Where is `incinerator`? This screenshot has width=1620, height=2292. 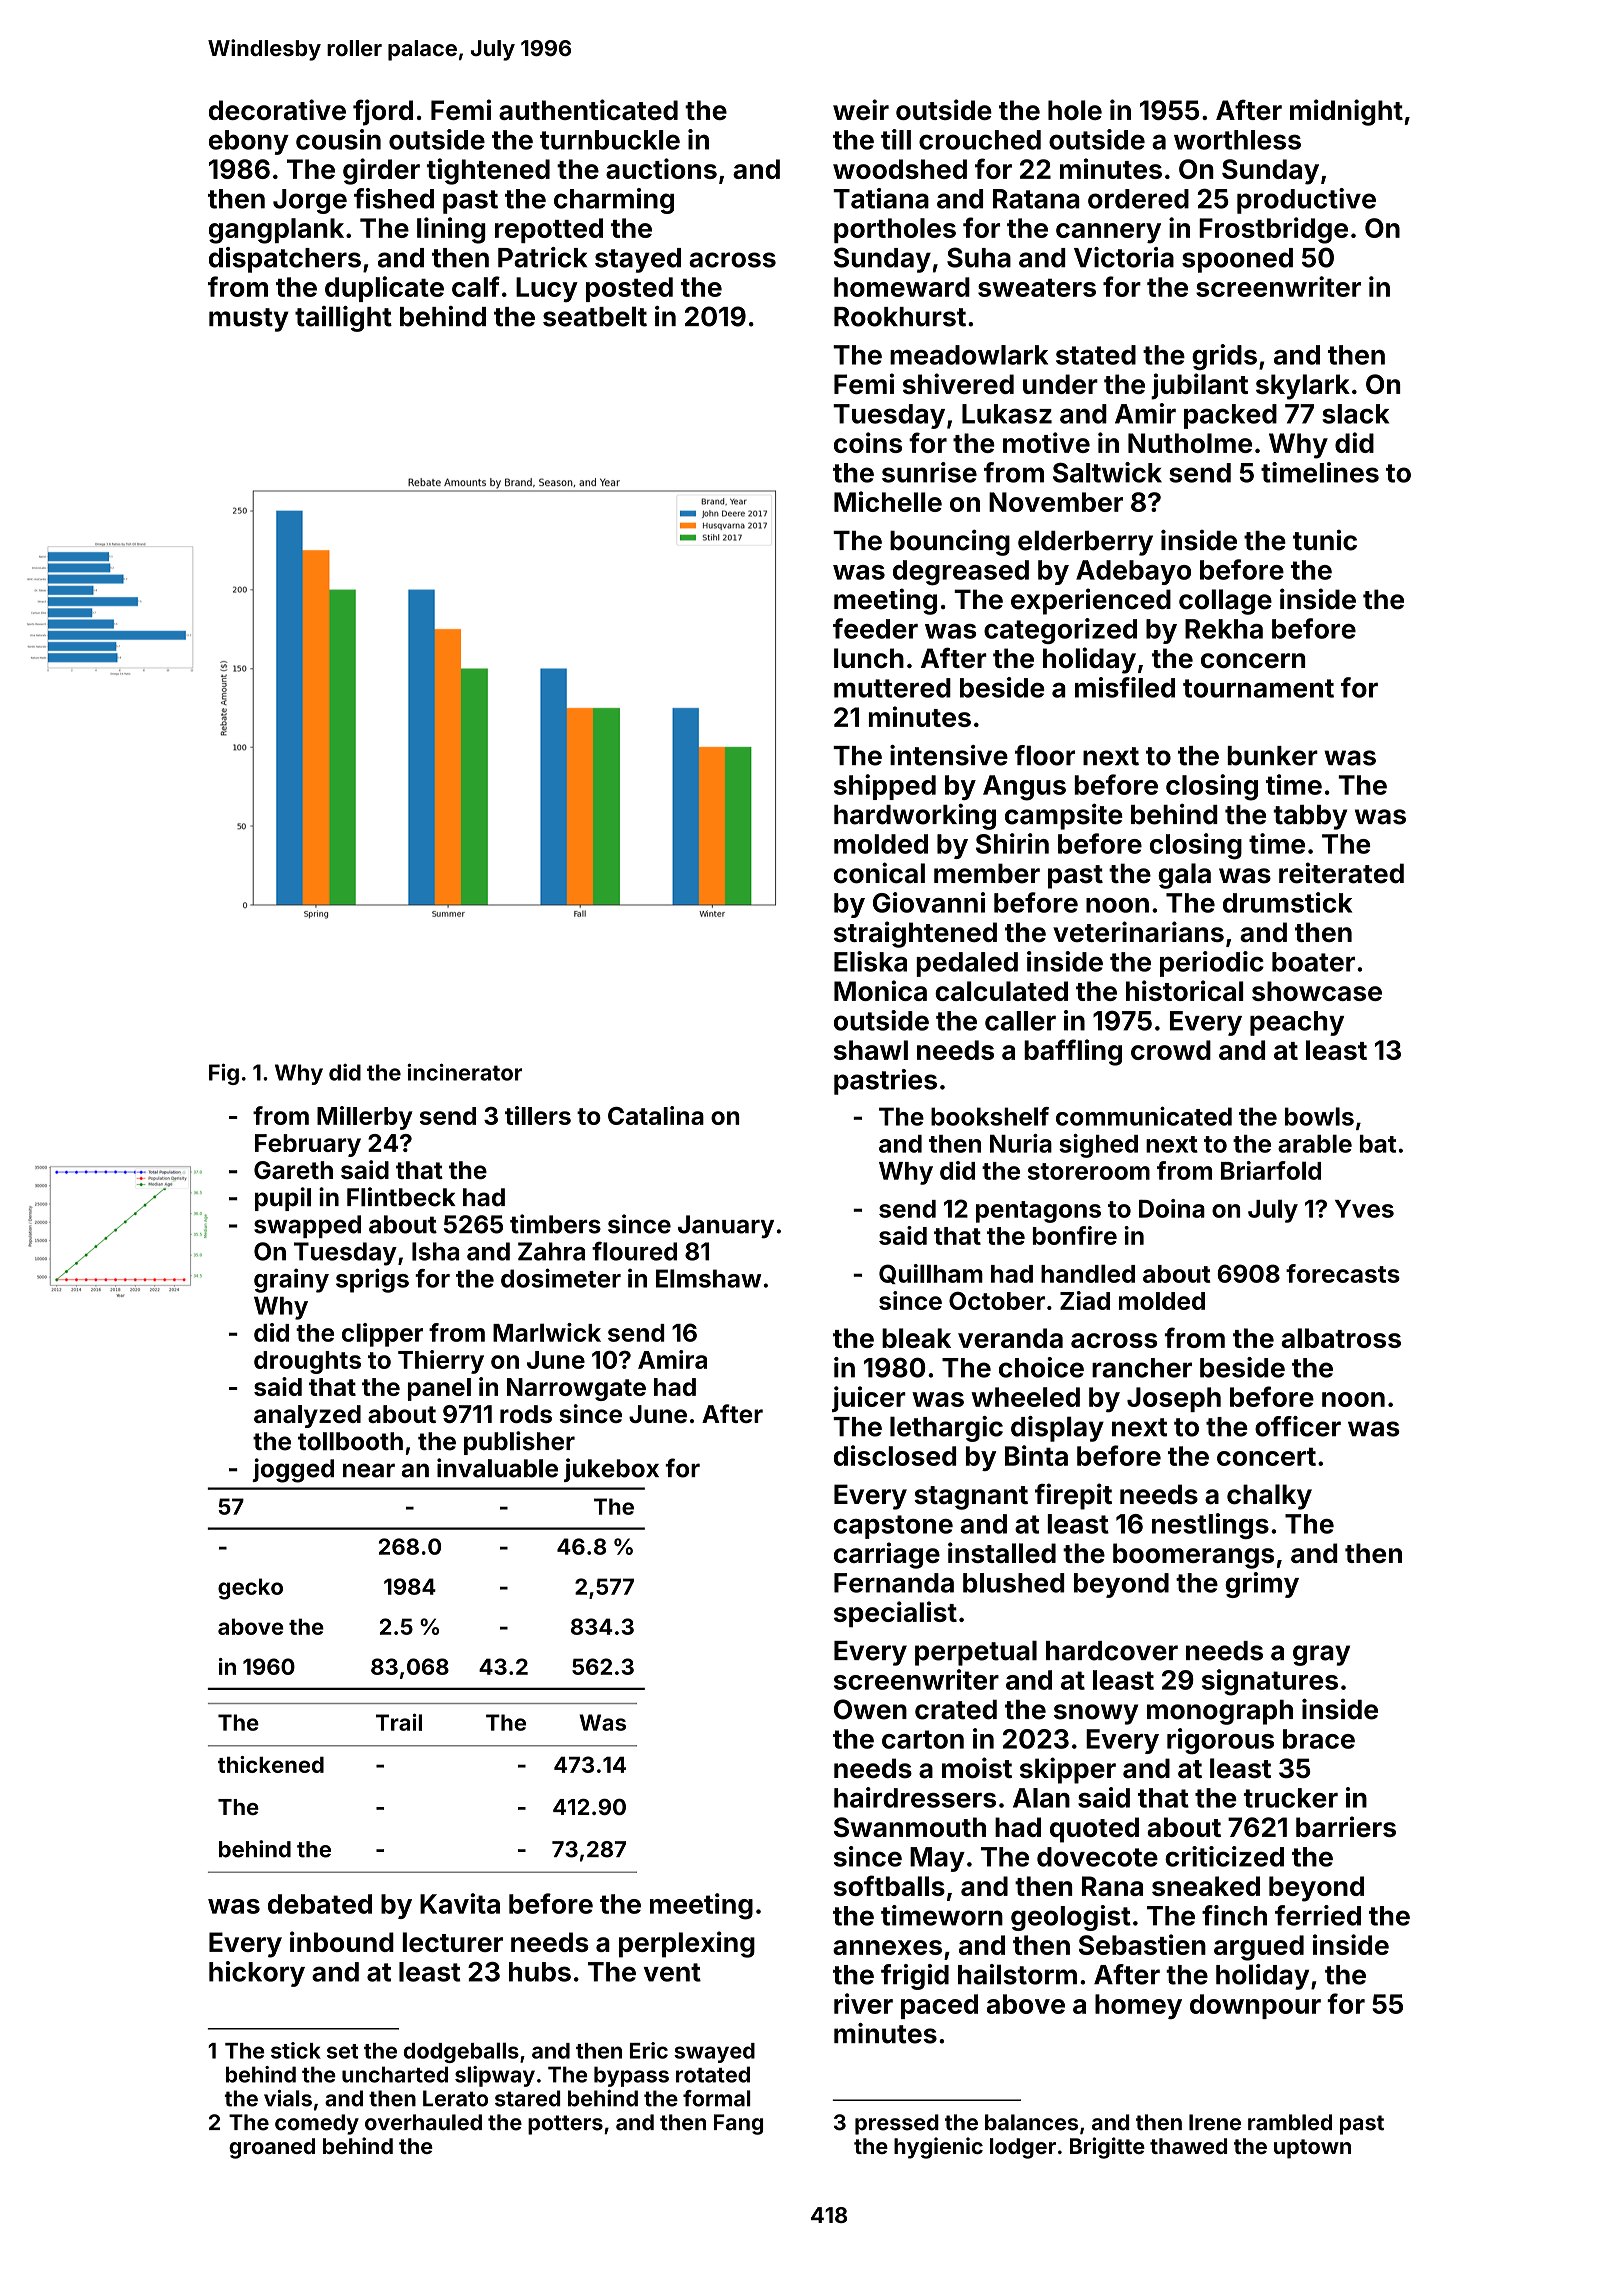 incinerator is located at coordinates (464, 1072).
